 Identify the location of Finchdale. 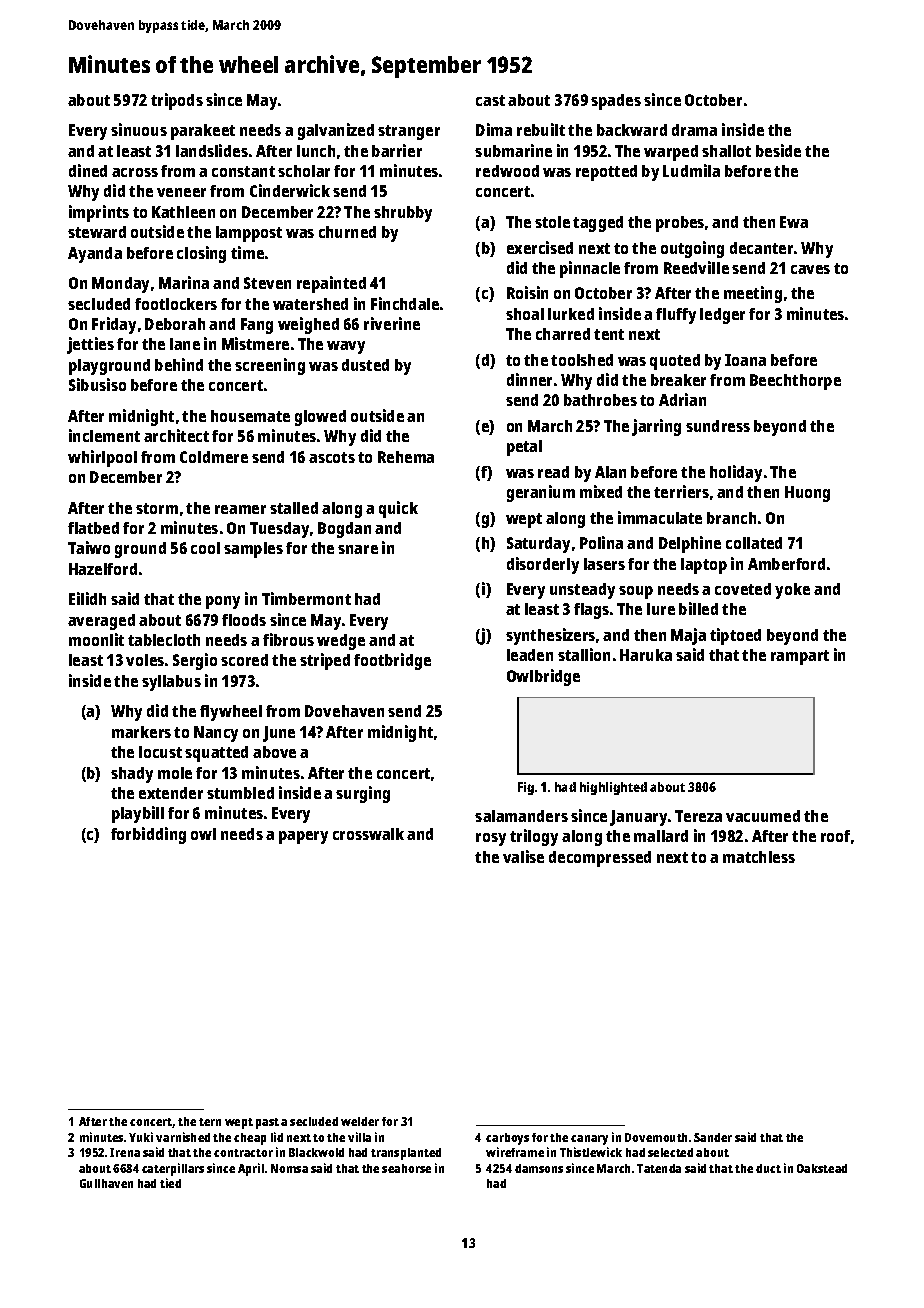
(405, 303).
